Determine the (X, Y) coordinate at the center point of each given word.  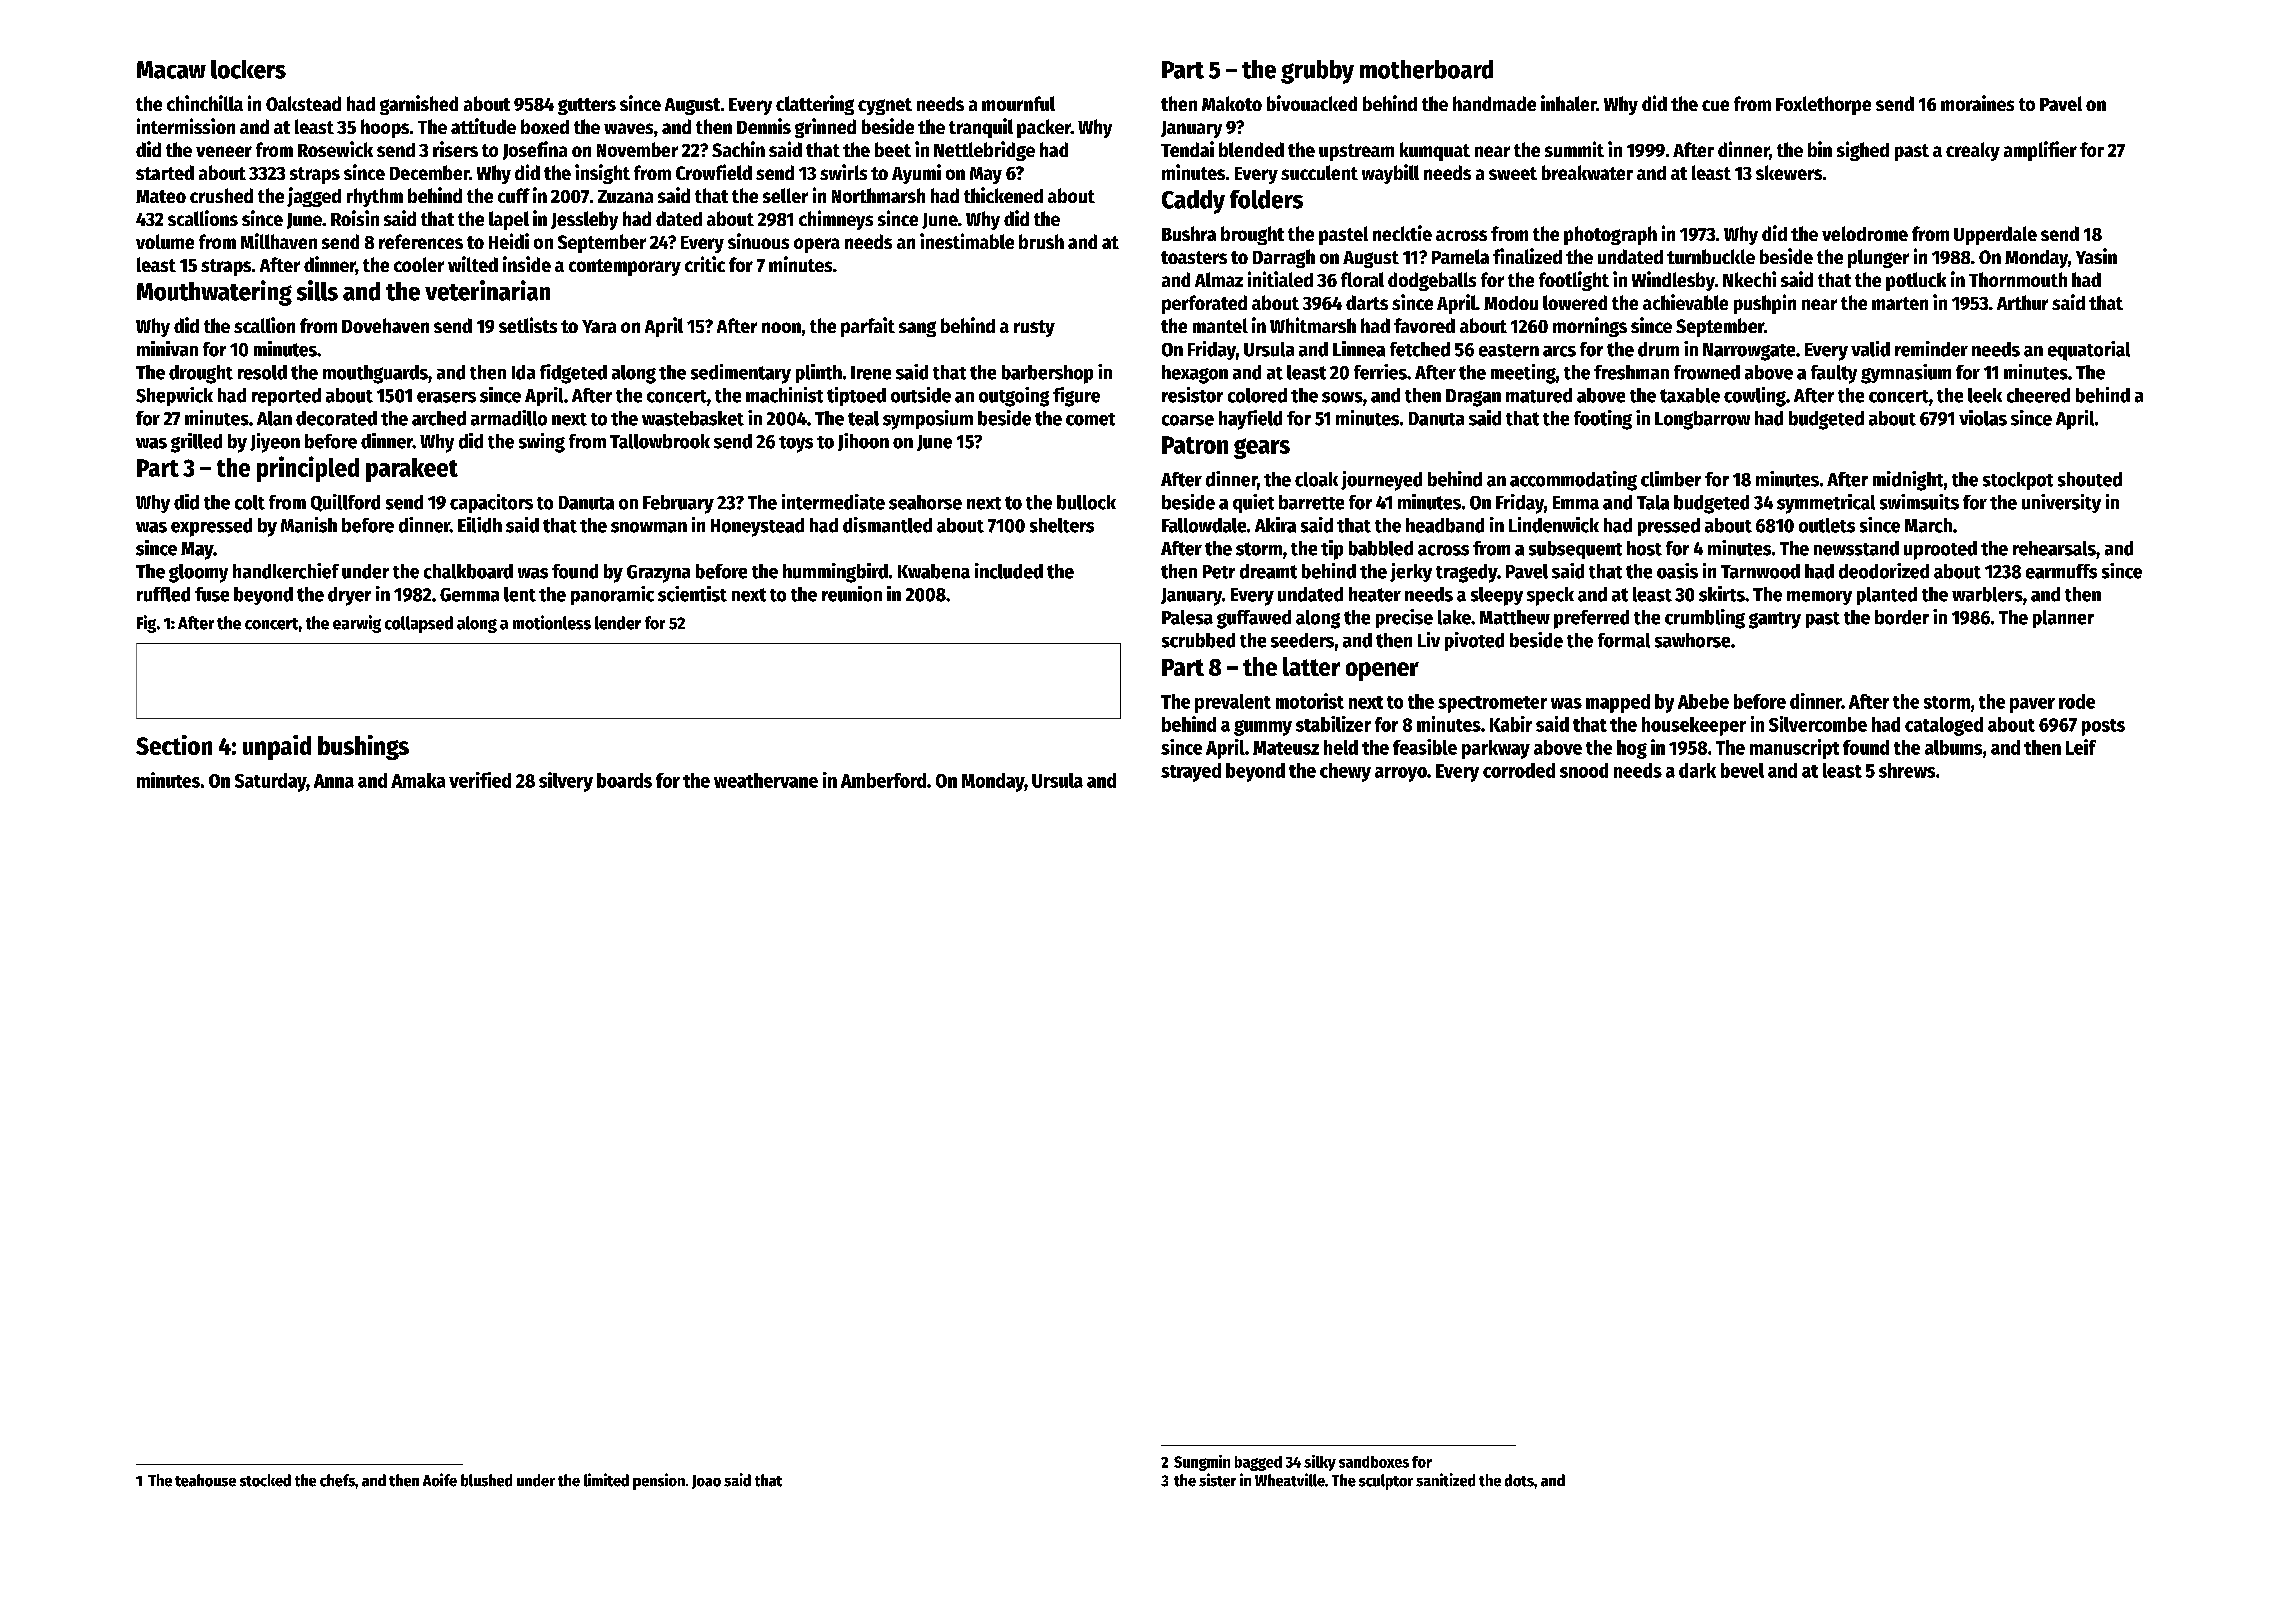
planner (2063, 619)
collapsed (419, 624)
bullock (1086, 502)
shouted (2090, 479)
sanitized (1445, 1480)
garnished (419, 105)
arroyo (1401, 774)
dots (1519, 1480)
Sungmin (1202, 1463)
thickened (1003, 195)
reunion (852, 594)
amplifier (2040, 151)
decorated (336, 418)
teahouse (205, 1480)
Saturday (270, 782)
